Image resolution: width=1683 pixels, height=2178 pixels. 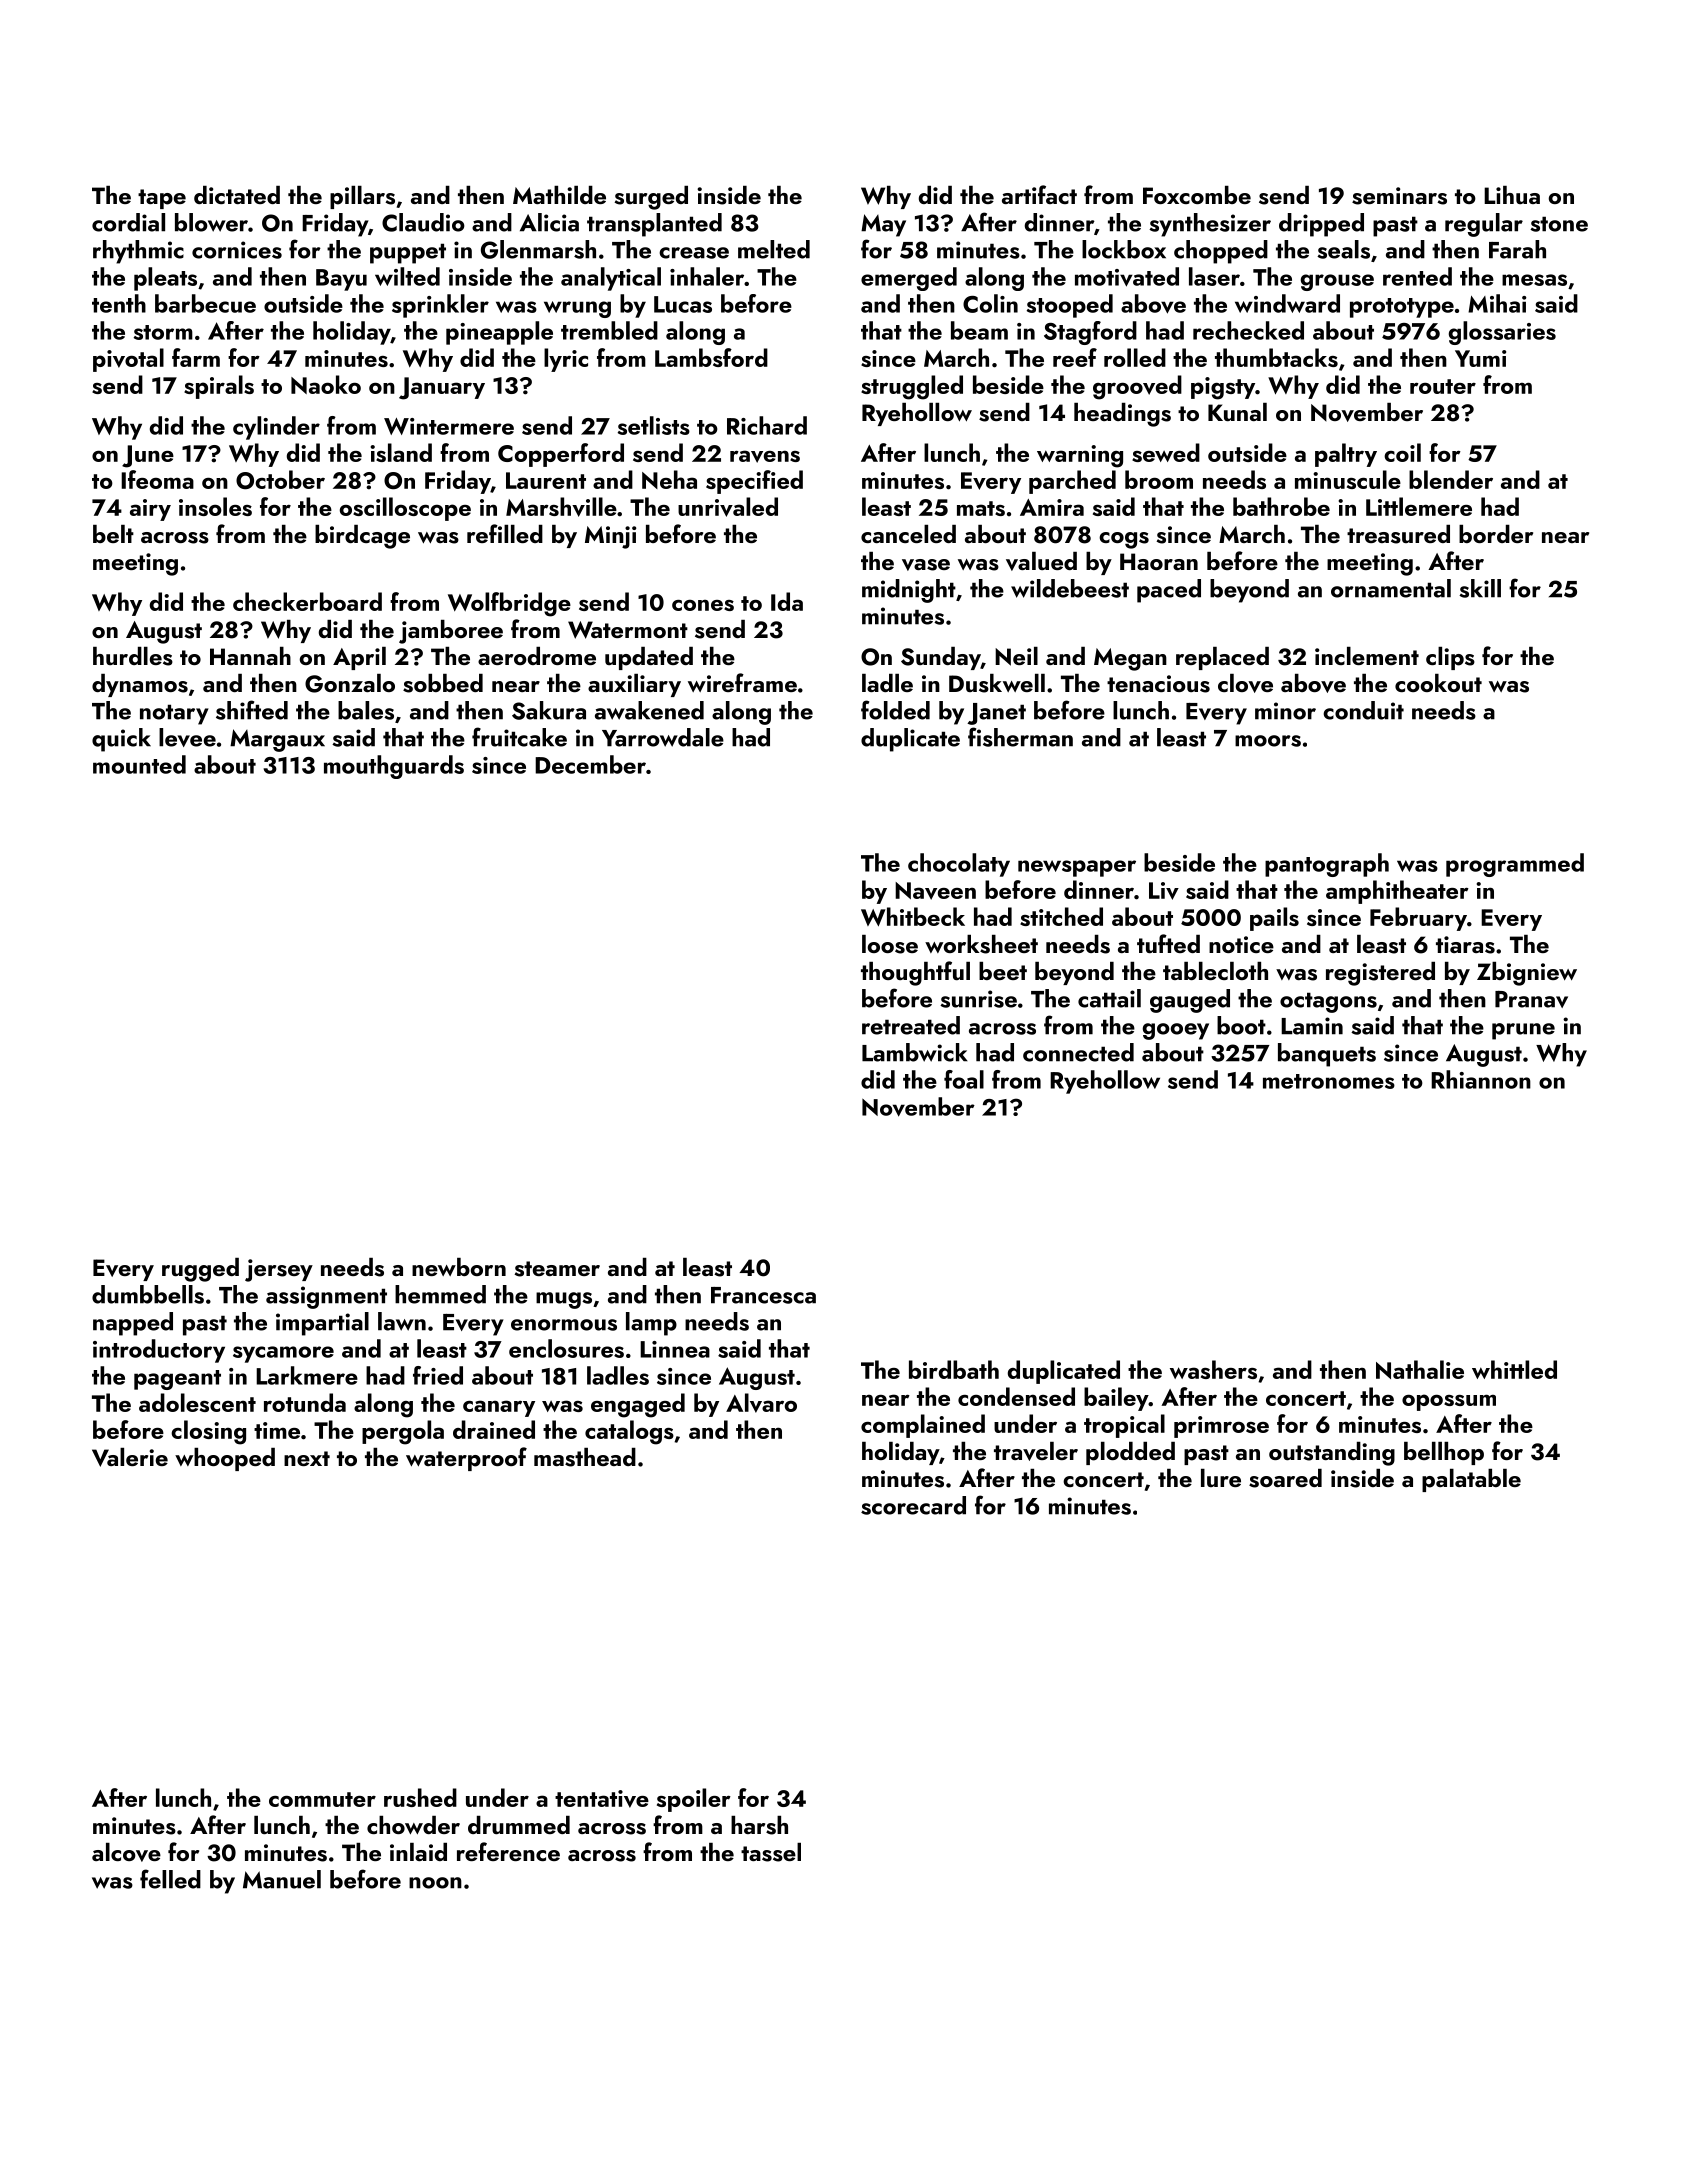 What do you see at coordinates (237, 250) in the screenshot?
I see `cornices` at bounding box center [237, 250].
